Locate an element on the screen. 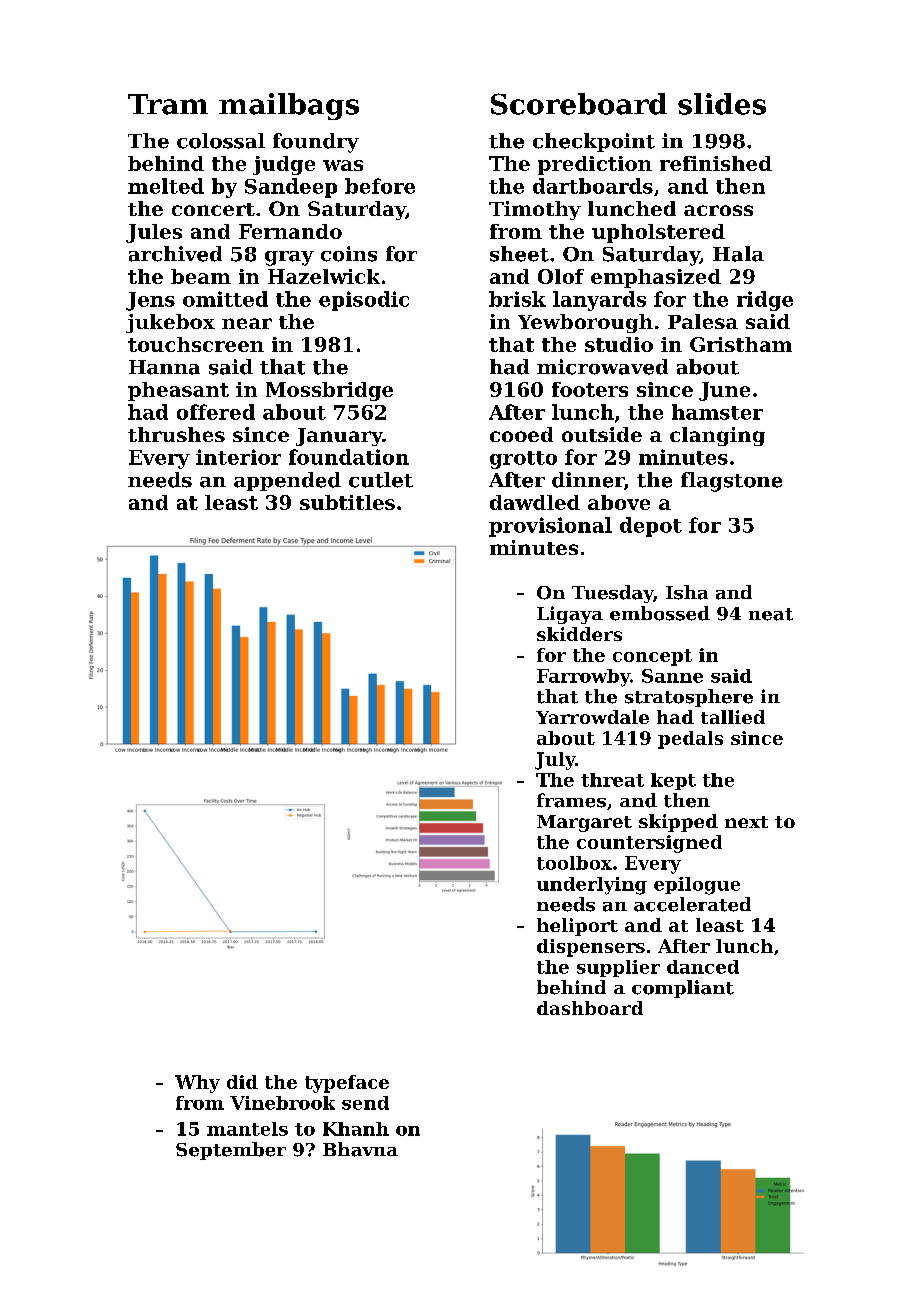 The width and height of the screenshot is (924, 1311). slides is located at coordinates (722, 104).
